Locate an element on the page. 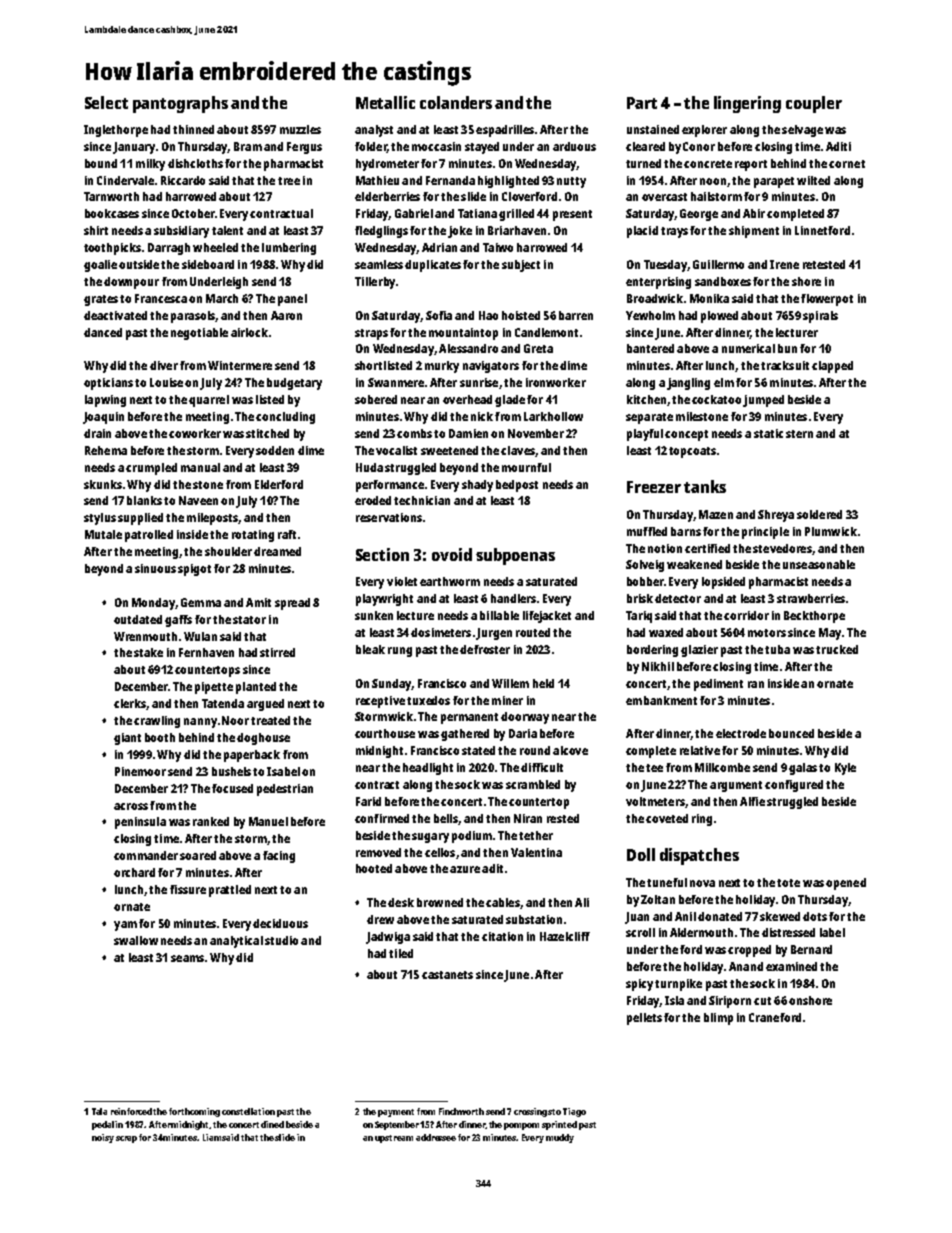  blimp is located at coordinates (718, 1019).
